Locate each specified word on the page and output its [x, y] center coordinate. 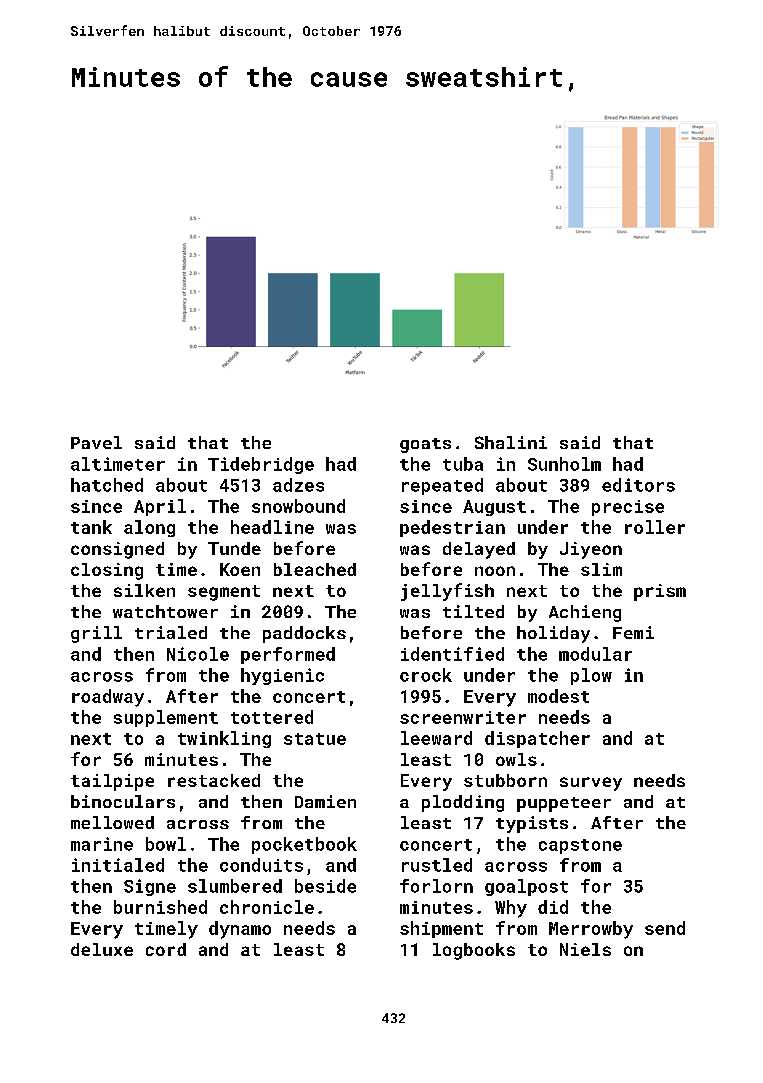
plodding [463, 803]
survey [591, 784]
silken [144, 590]
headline [272, 527]
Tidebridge [261, 465]
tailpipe [112, 782]
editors [638, 485]
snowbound [298, 506]
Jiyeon [591, 550]
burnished [160, 907]
